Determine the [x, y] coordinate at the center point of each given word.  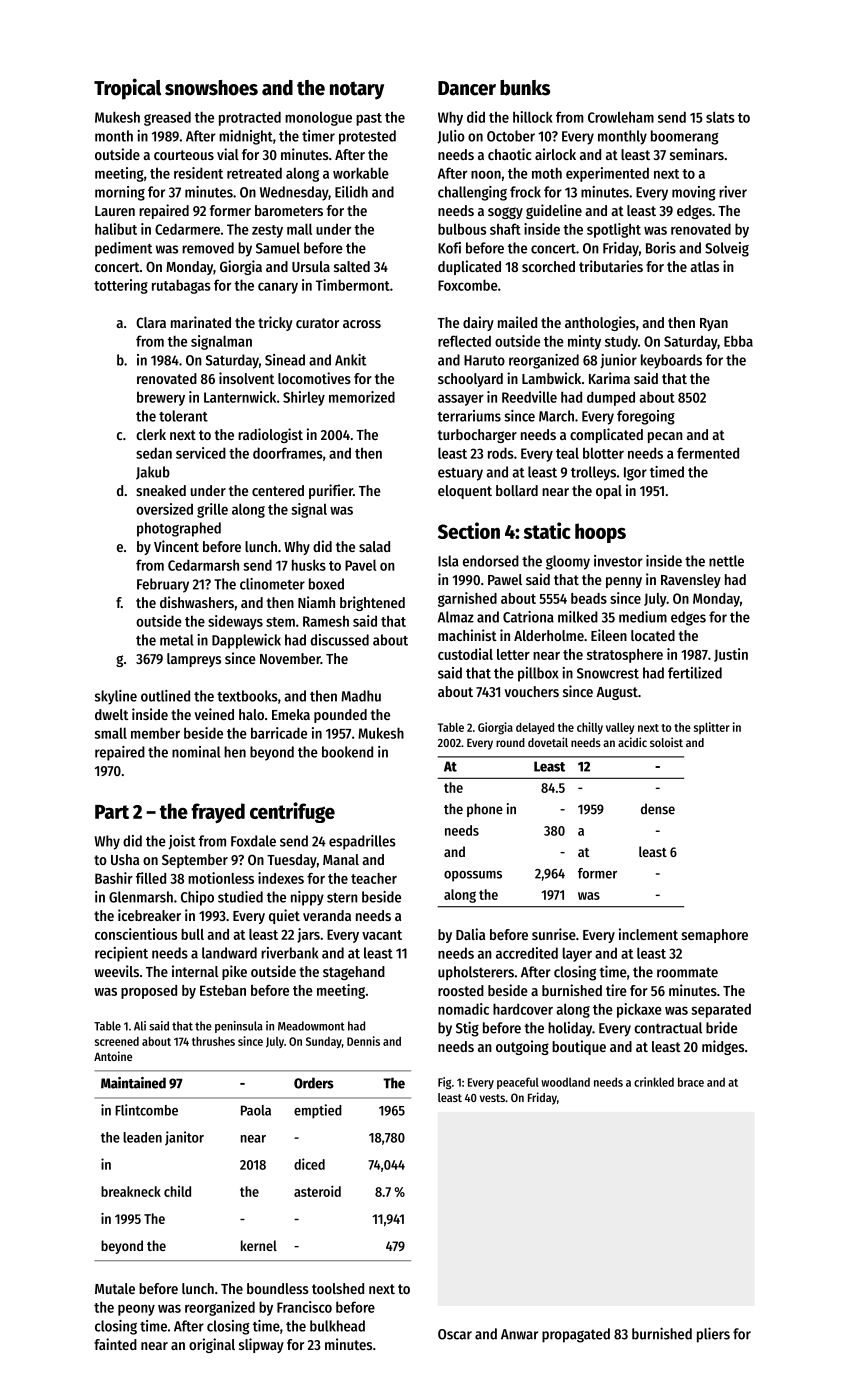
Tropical [127, 89]
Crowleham [621, 117]
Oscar [455, 1334]
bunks [525, 88]
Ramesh [326, 621]
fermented [708, 453]
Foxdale [253, 841]
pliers [713, 1335]
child [177, 1191]
